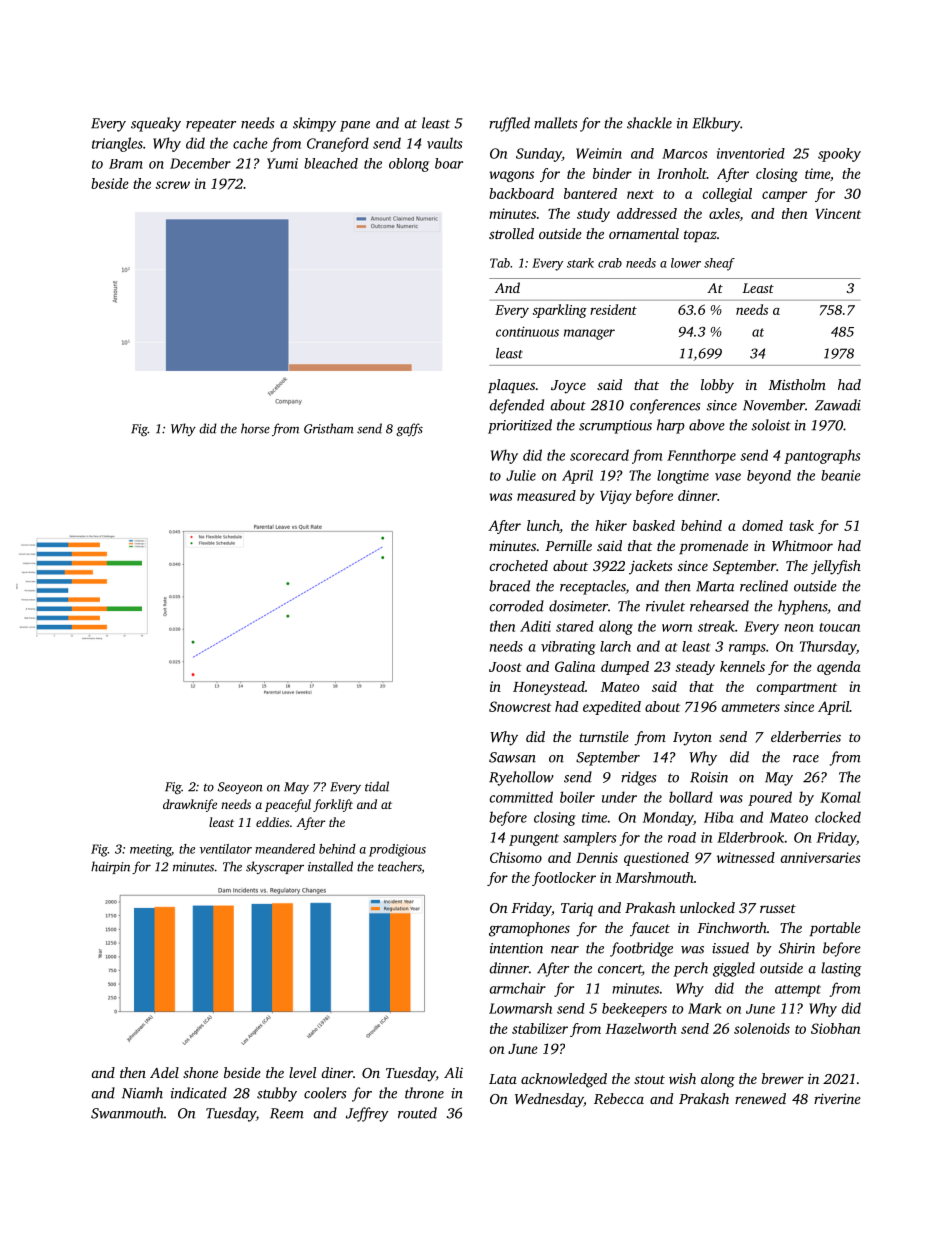 Image resolution: width=952 pixels, height=1233 pixels. What do you see at coordinates (784, 196) in the screenshot?
I see `camper` at bounding box center [784, 196].
